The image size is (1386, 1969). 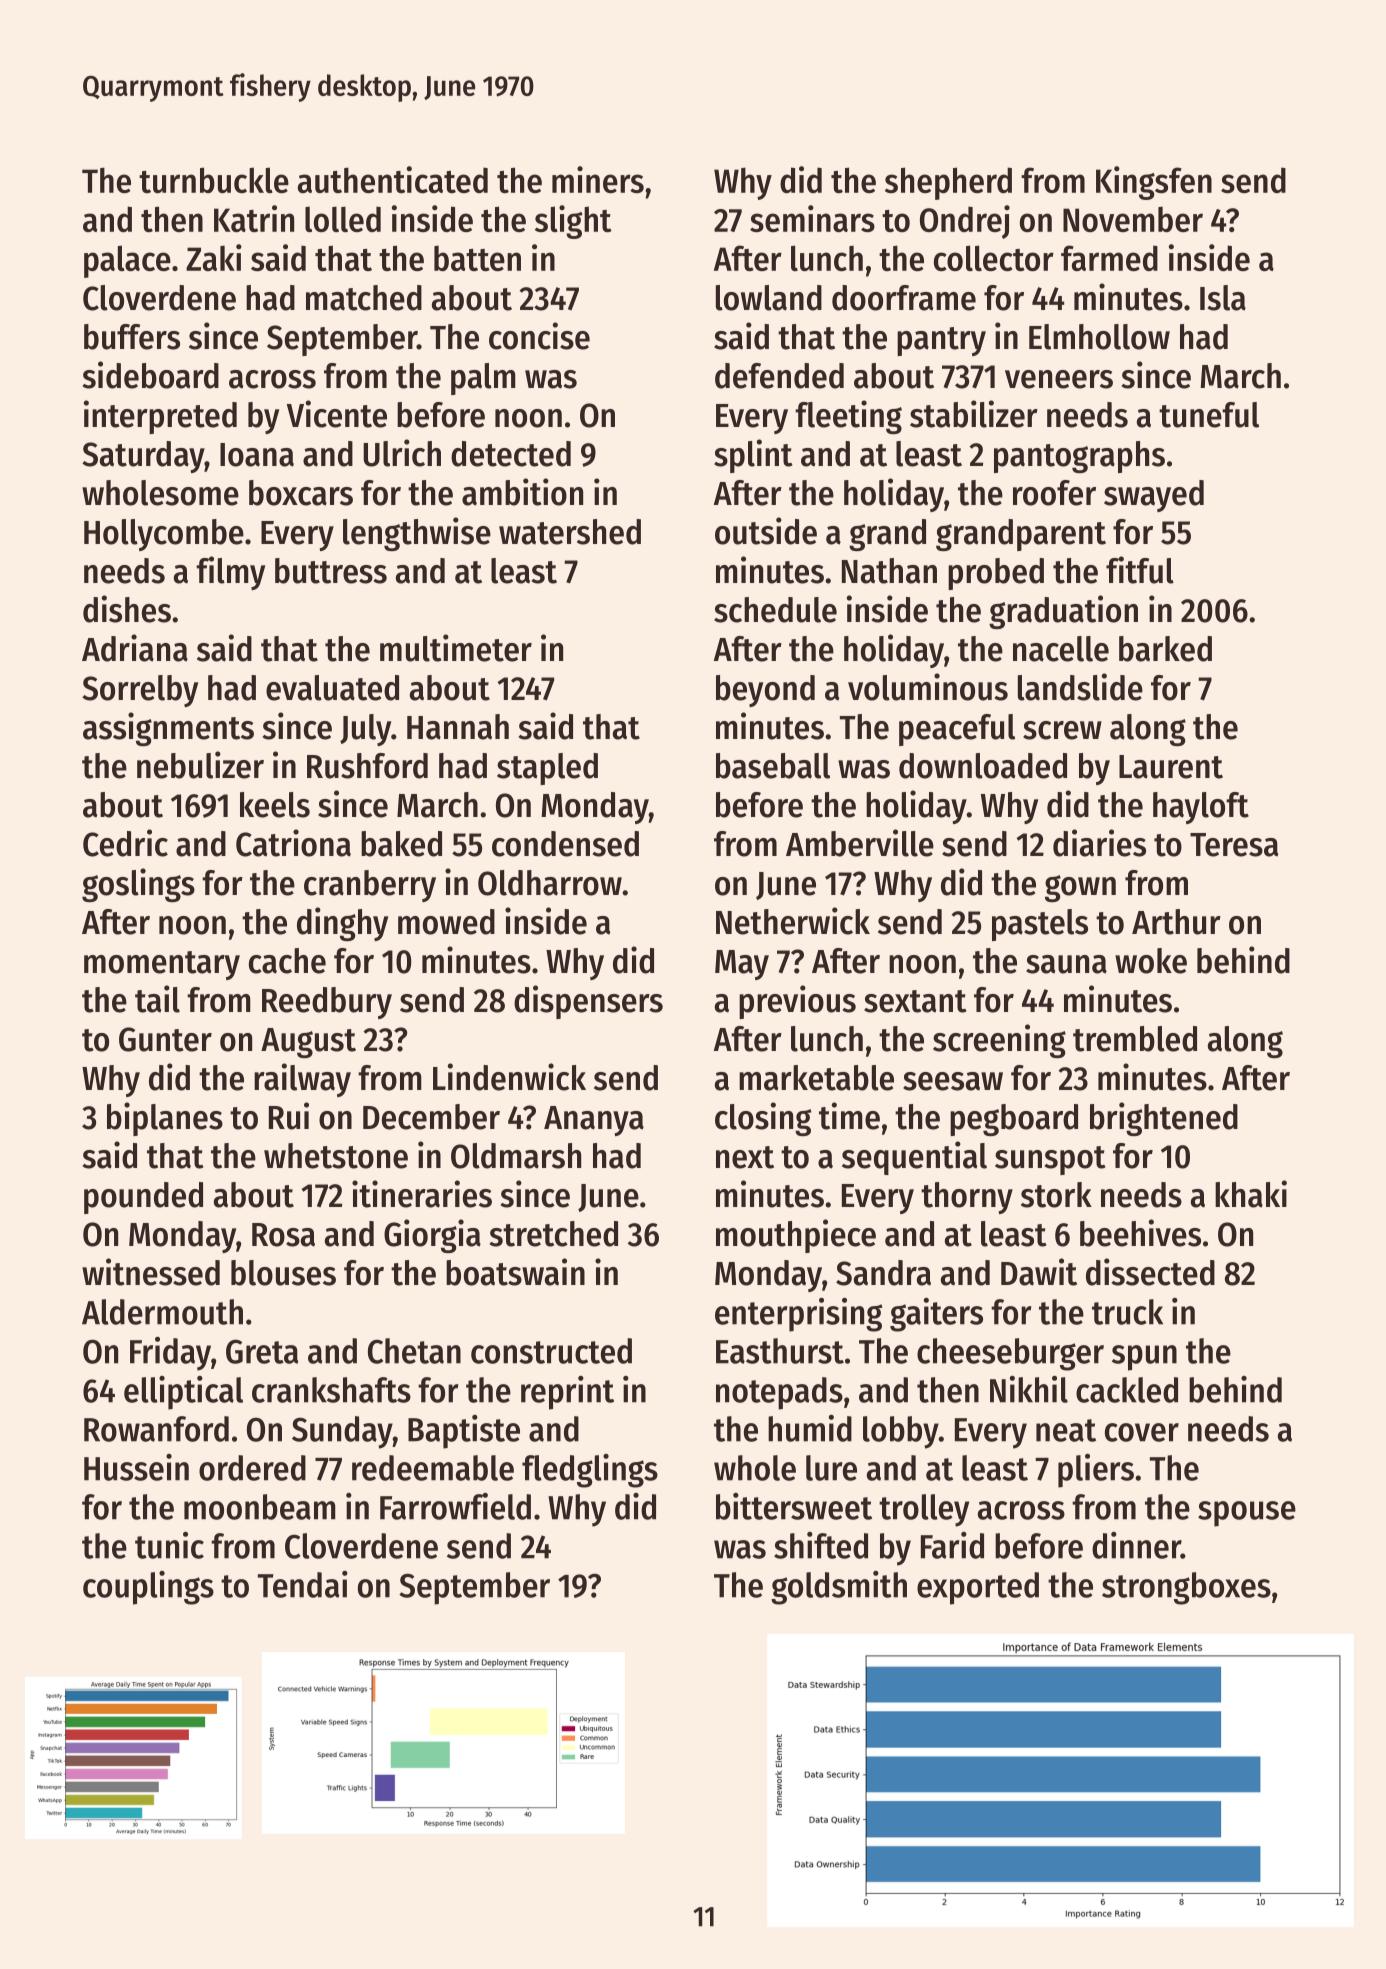 What do you see at coordinates (422, 1194) in the screenshot?
I see `itineraries` at bounding box center [422, 1194].
